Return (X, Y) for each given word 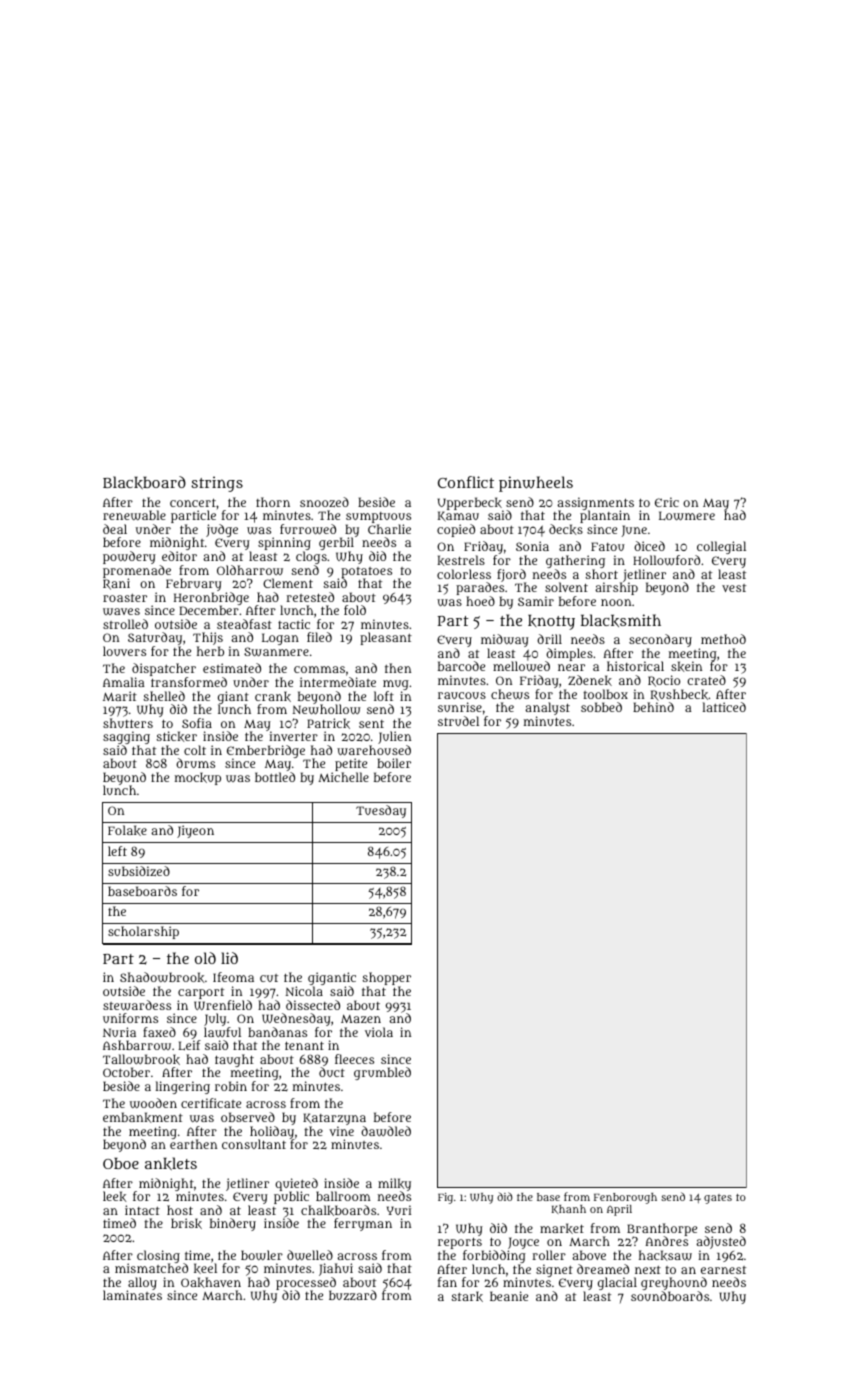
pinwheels (536, 484)
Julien (394, 737)
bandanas (277, 1032)
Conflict (466, 482)
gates (718, 1199)
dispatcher (164, 669)
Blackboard (144, 482)
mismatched (151, 1268)
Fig (445, 1198)
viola (379, 1032)
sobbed (601, 707)
